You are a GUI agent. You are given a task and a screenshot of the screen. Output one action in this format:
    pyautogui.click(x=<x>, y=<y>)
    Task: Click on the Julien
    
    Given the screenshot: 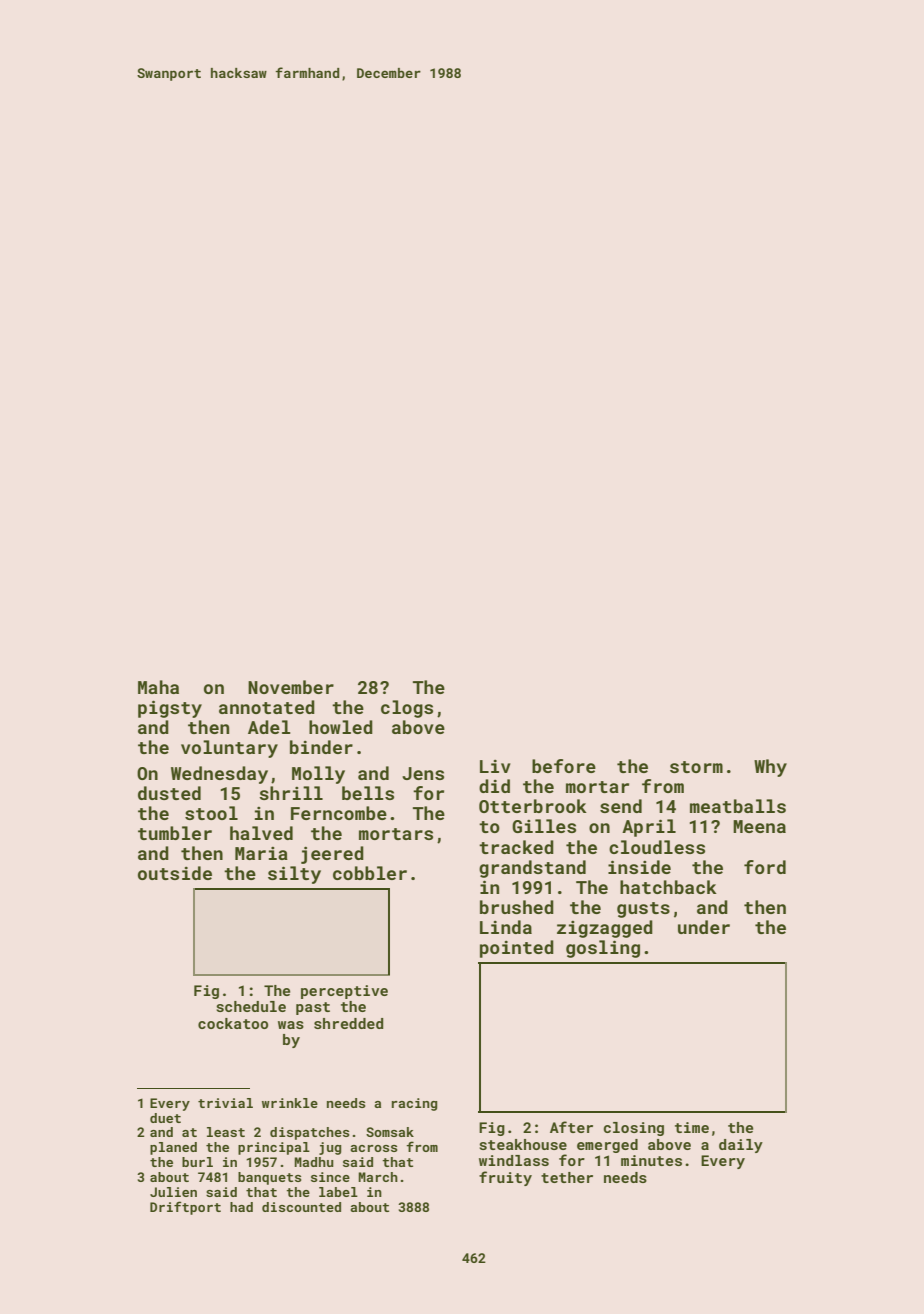 What is the action you would take?
    pyautogui.click(x=173, y=1192)
